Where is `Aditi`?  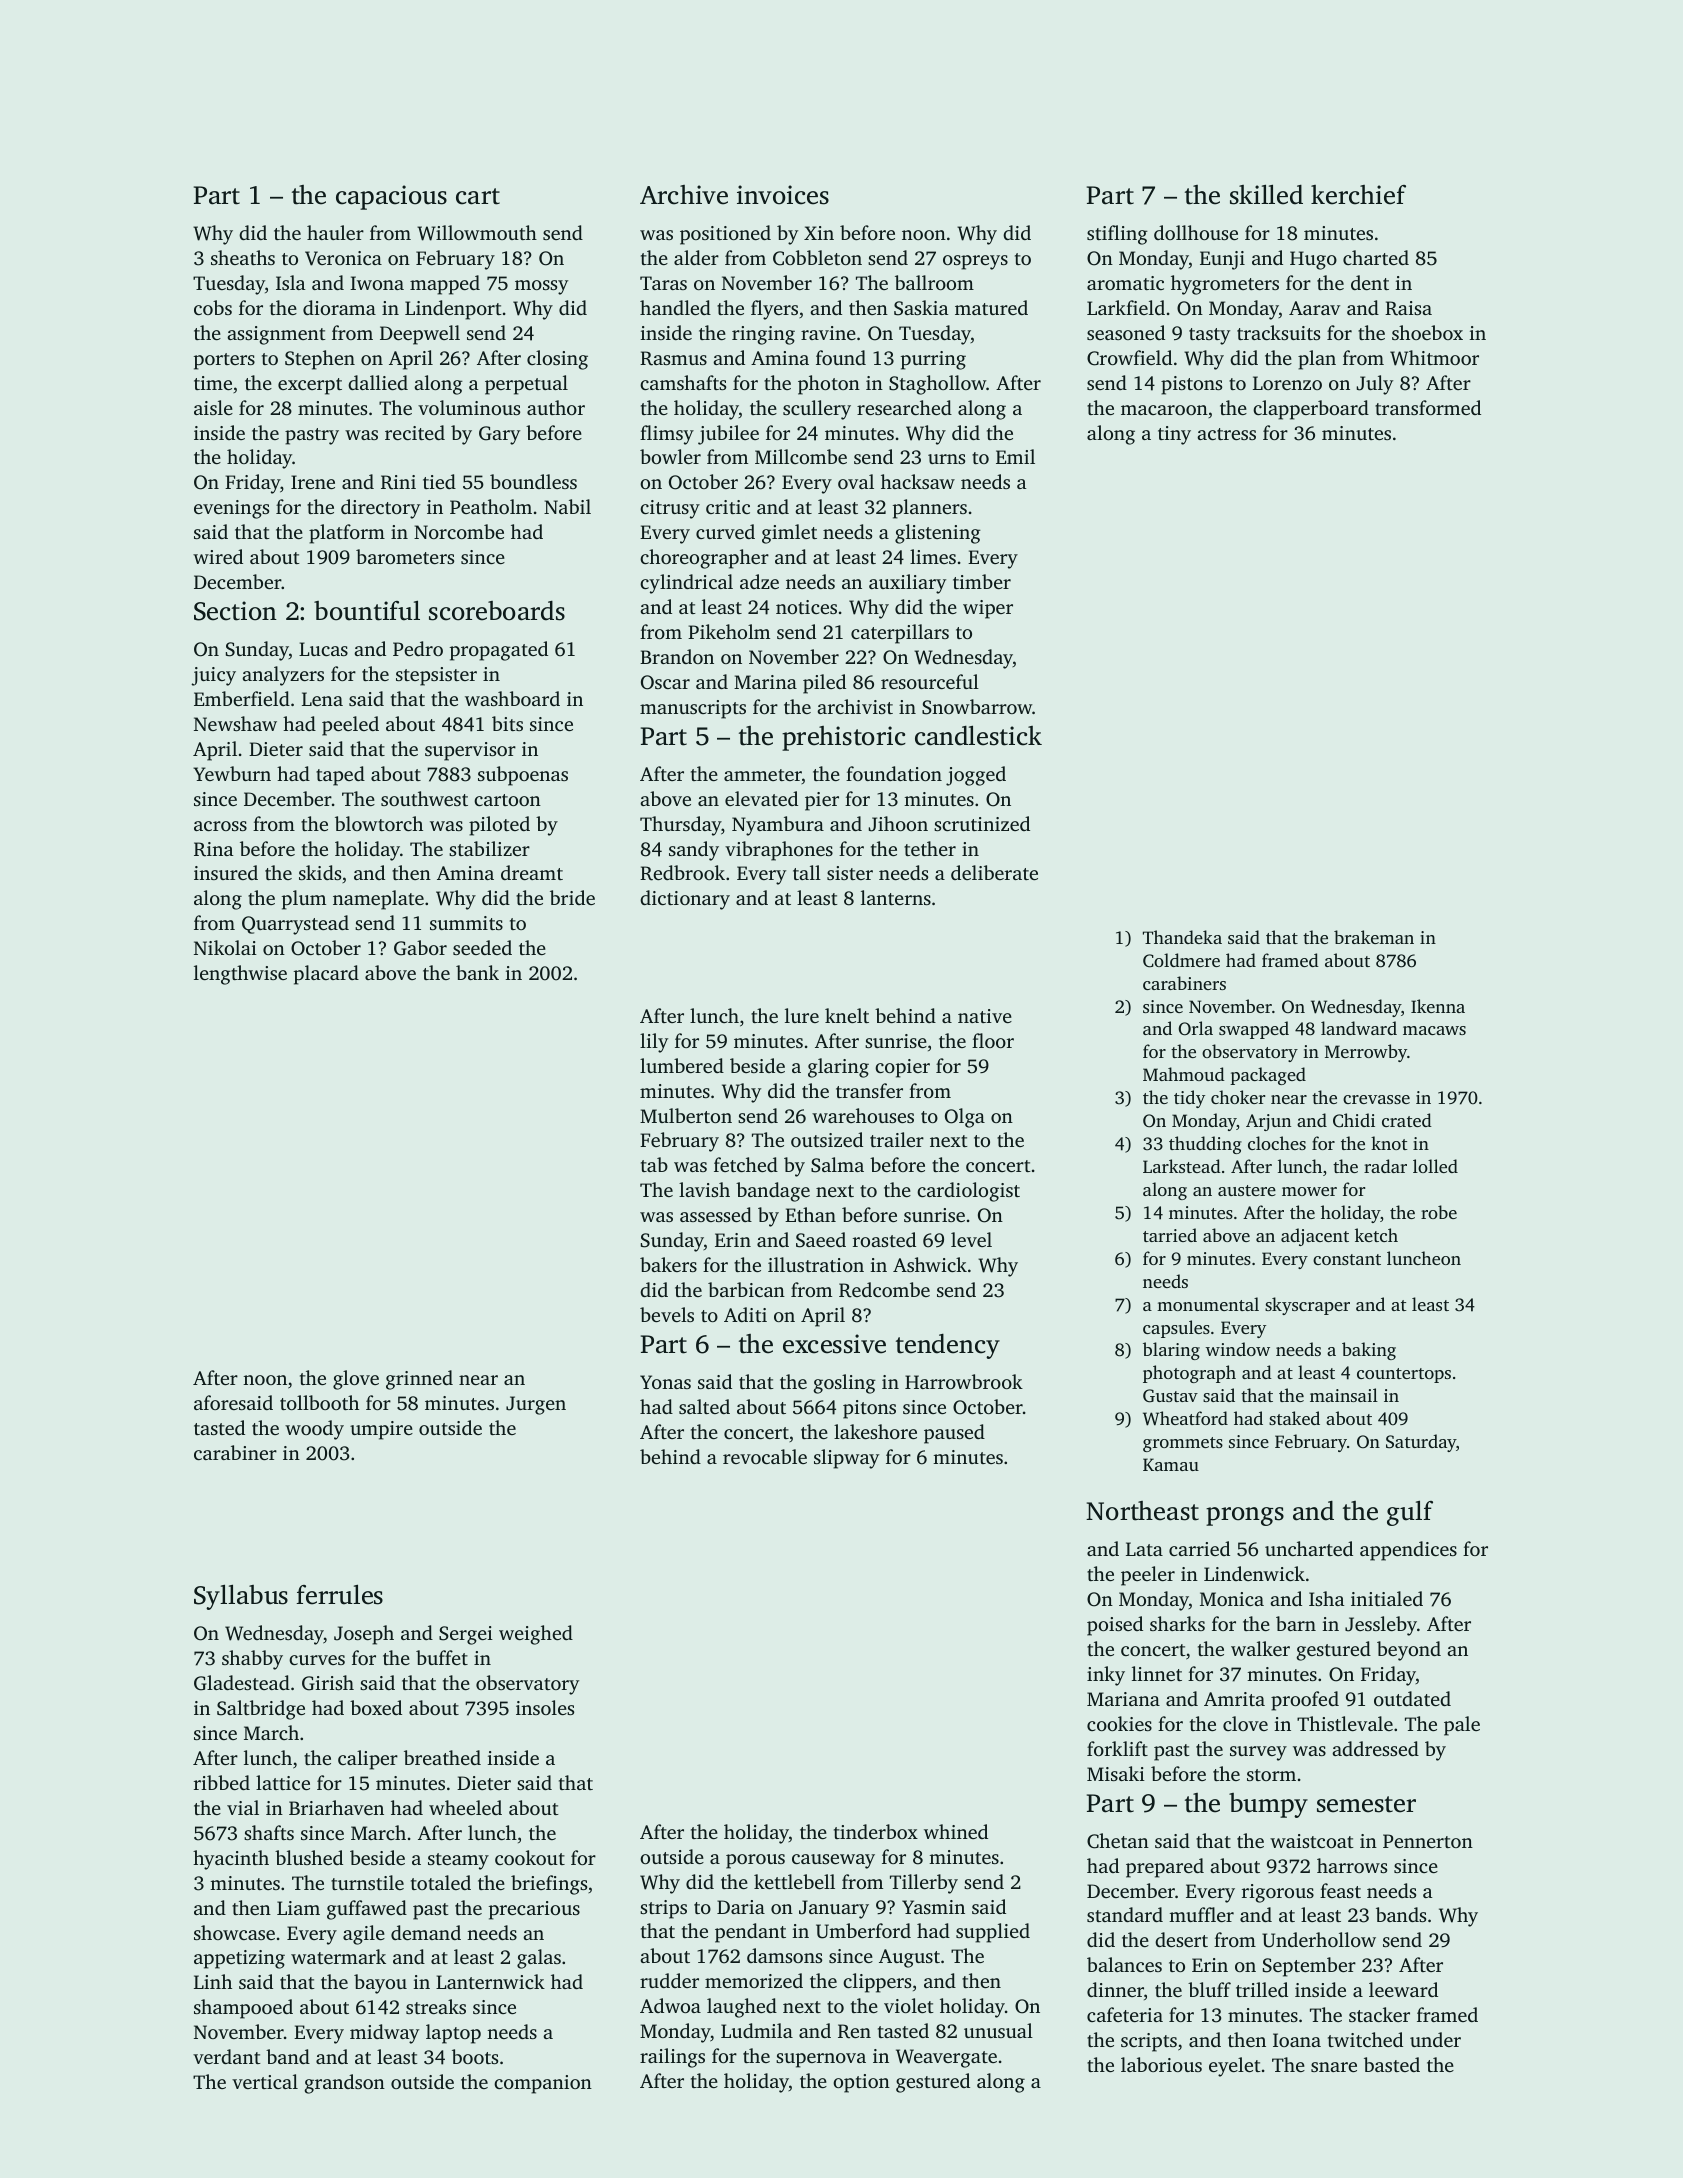 Aditi is located at coordinates (745, 1314).
